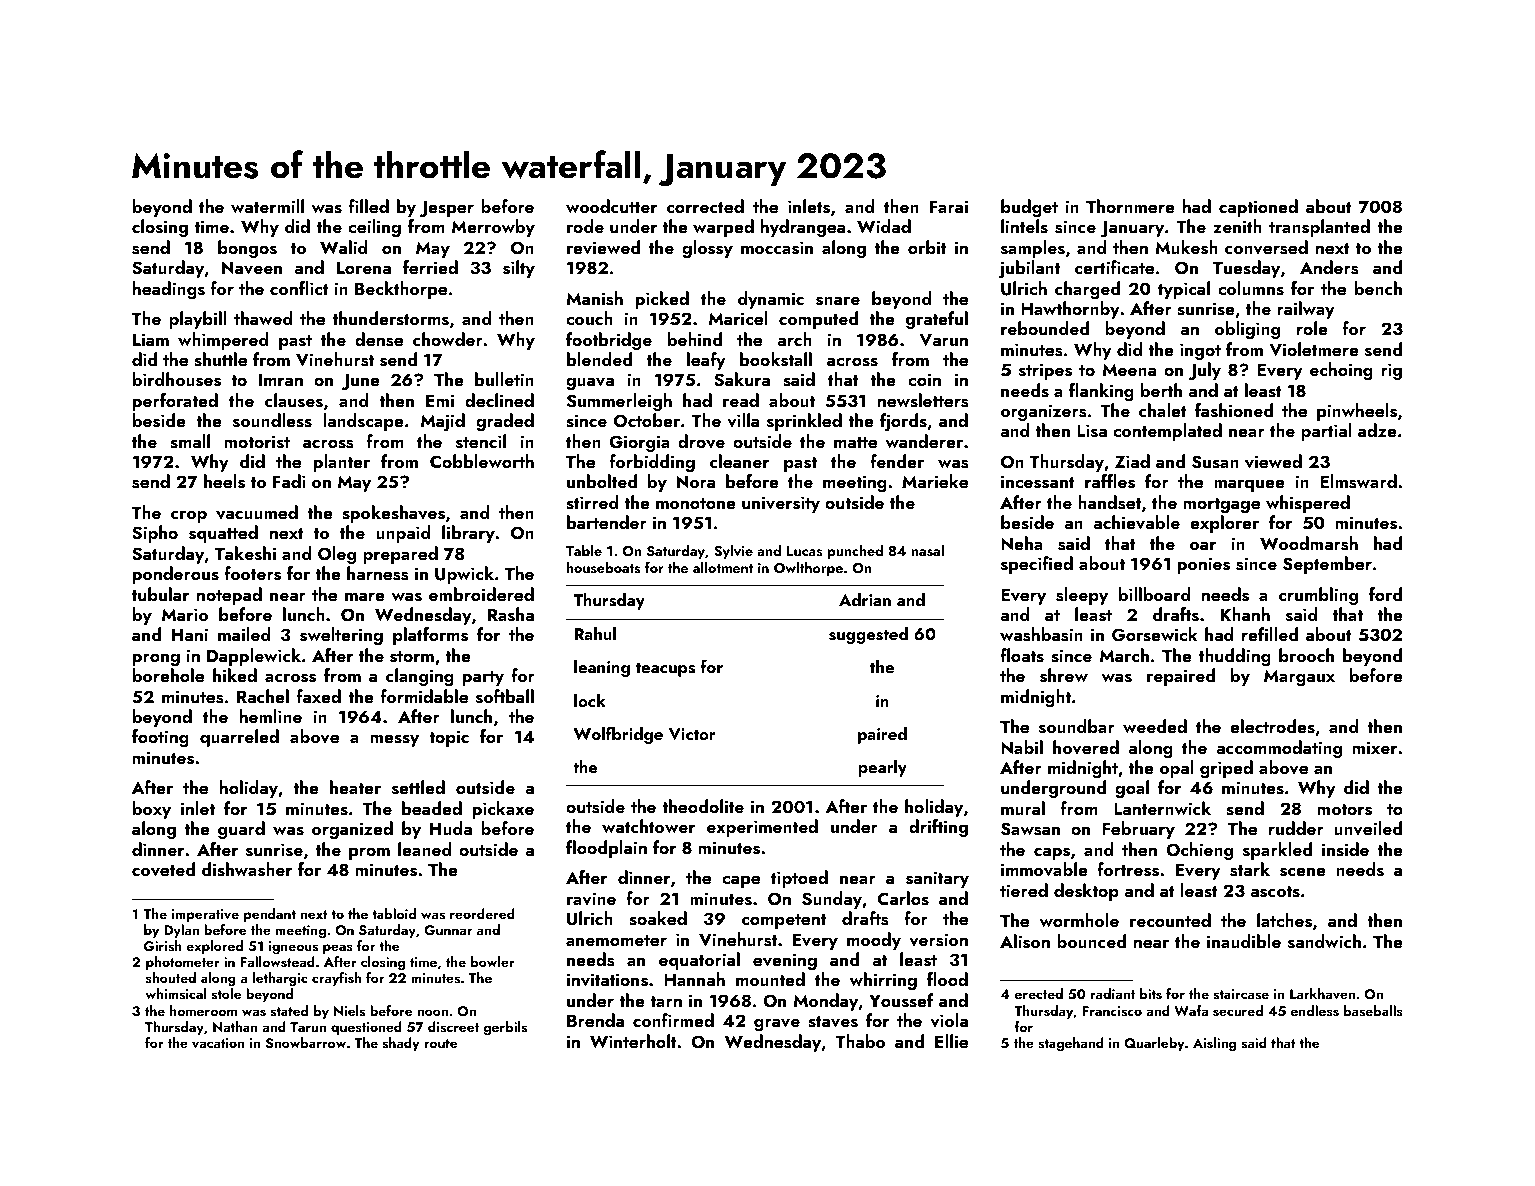 The image size is (1535, 1186). Describe the element at coordinates (241, 830) in the document. I see `guard` at that location.
